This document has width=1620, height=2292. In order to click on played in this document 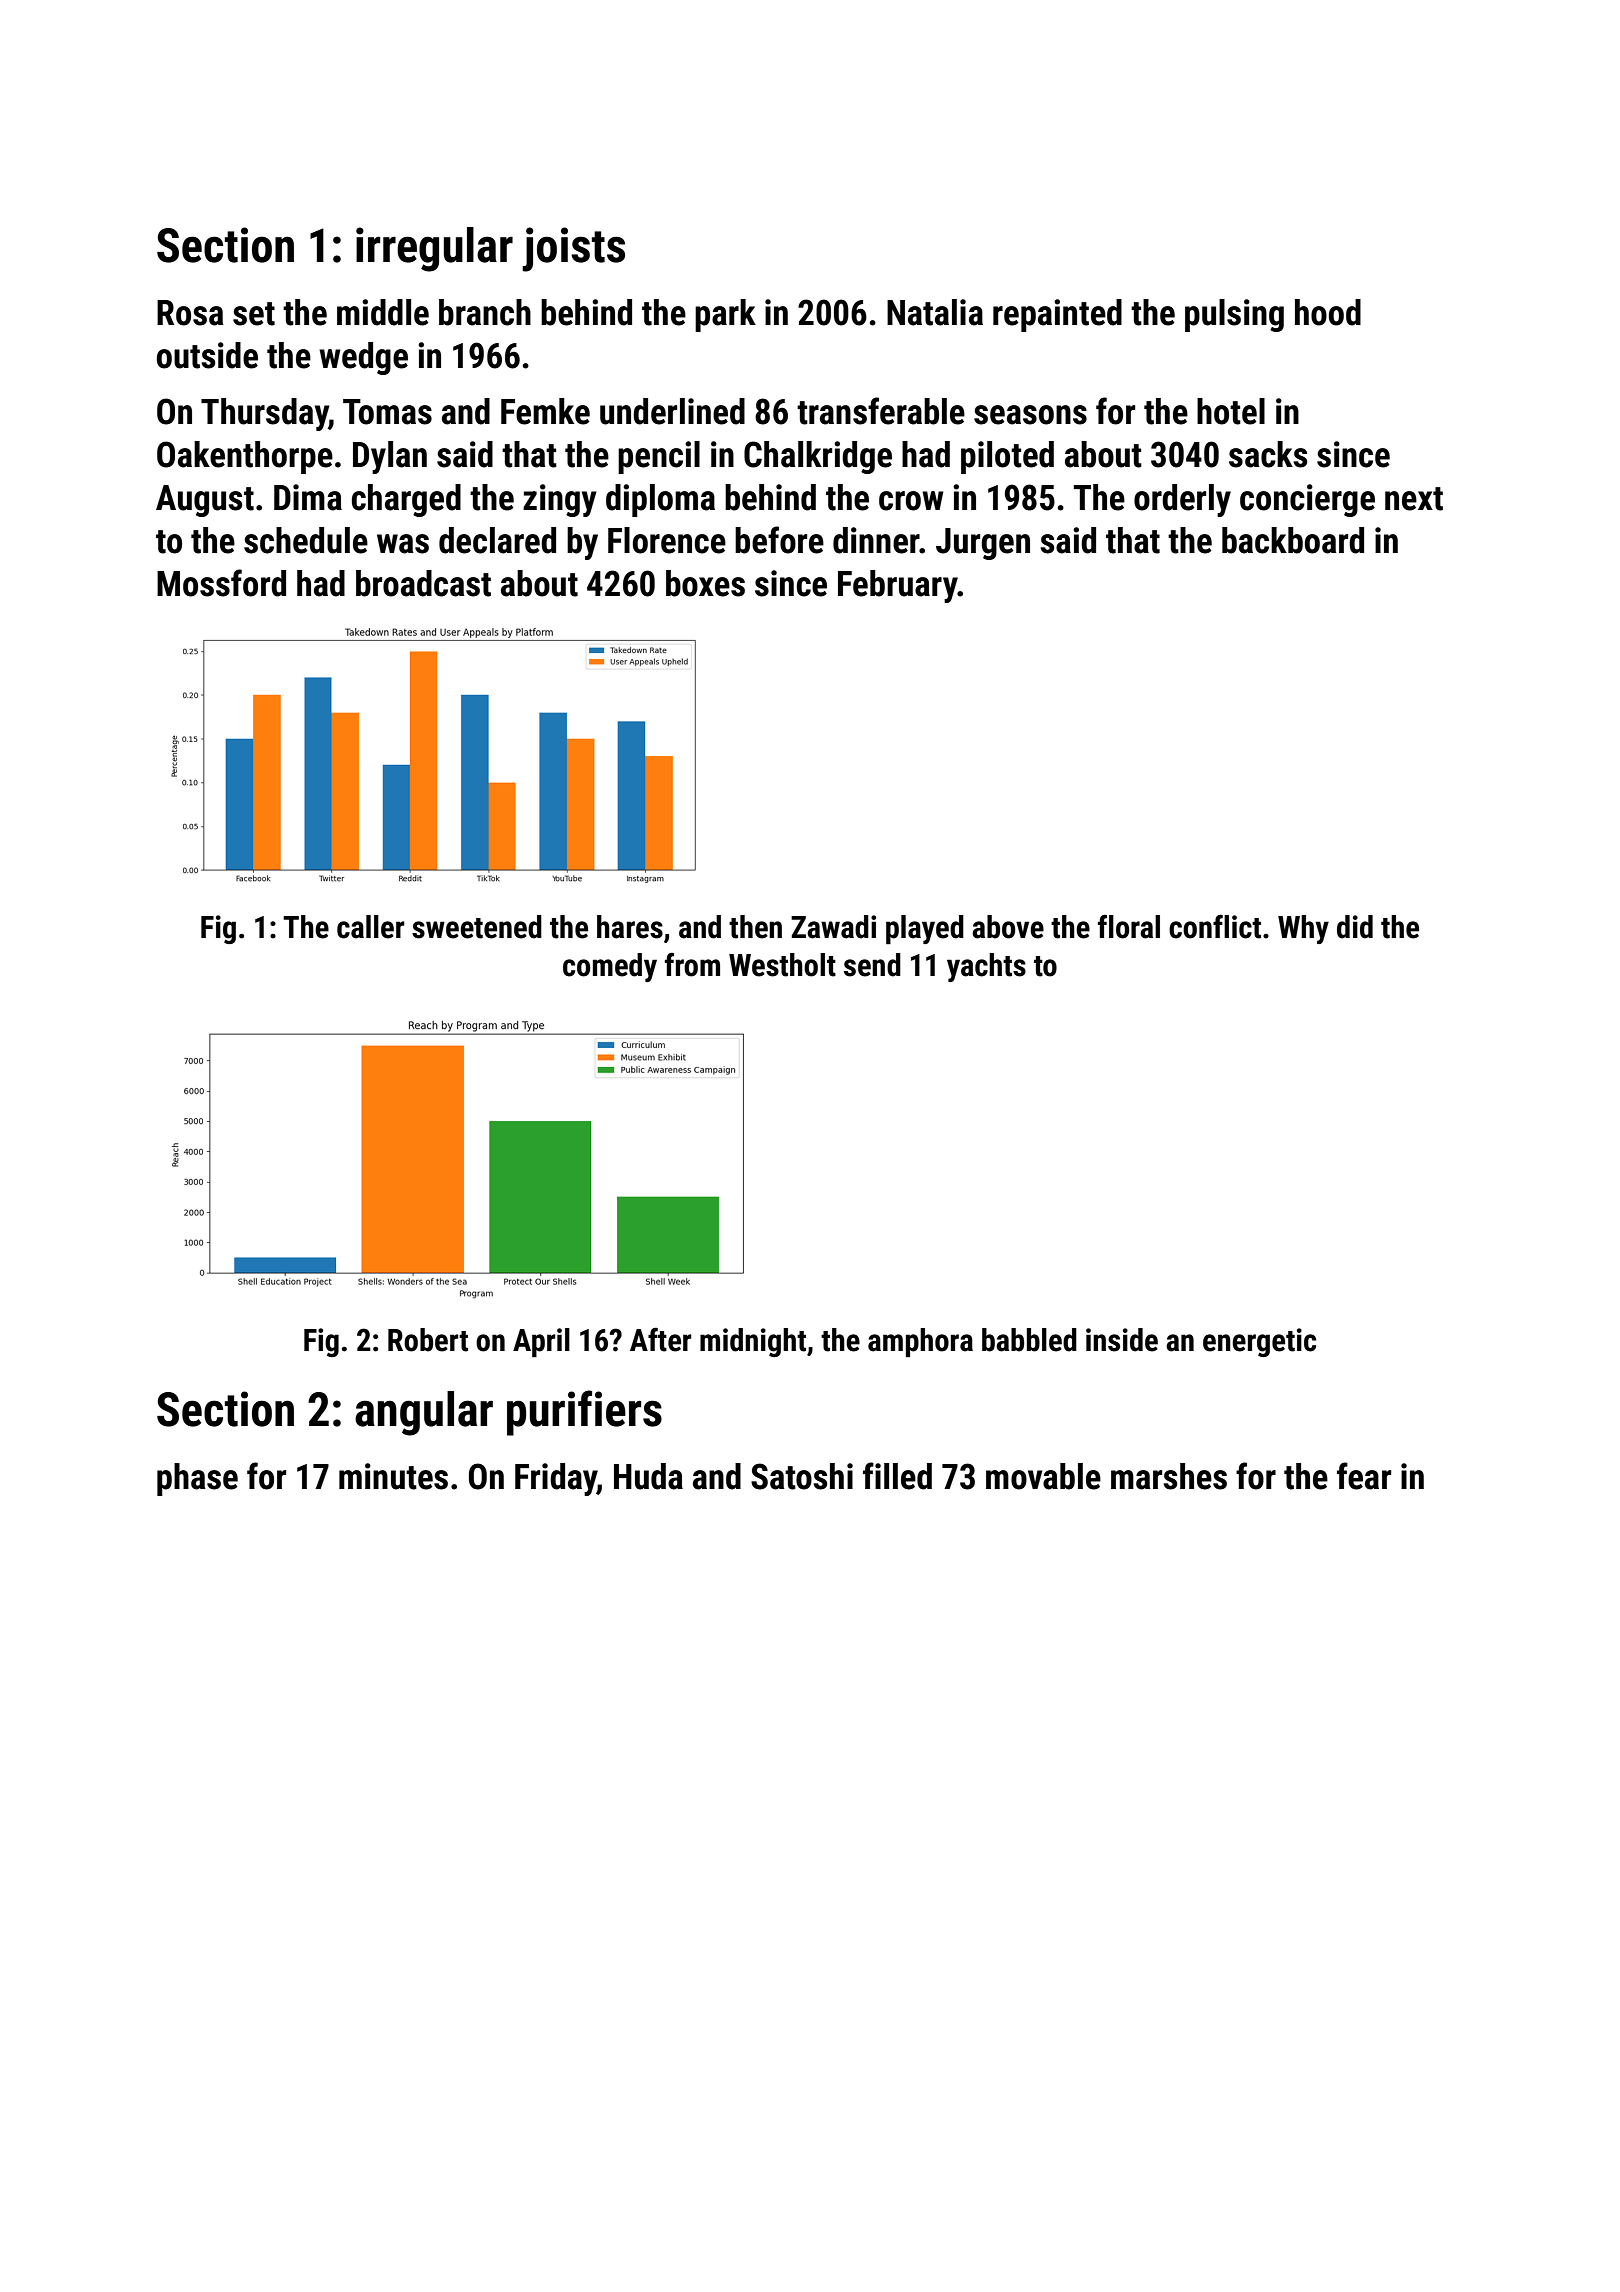, I will do `click(925, 929)`.
